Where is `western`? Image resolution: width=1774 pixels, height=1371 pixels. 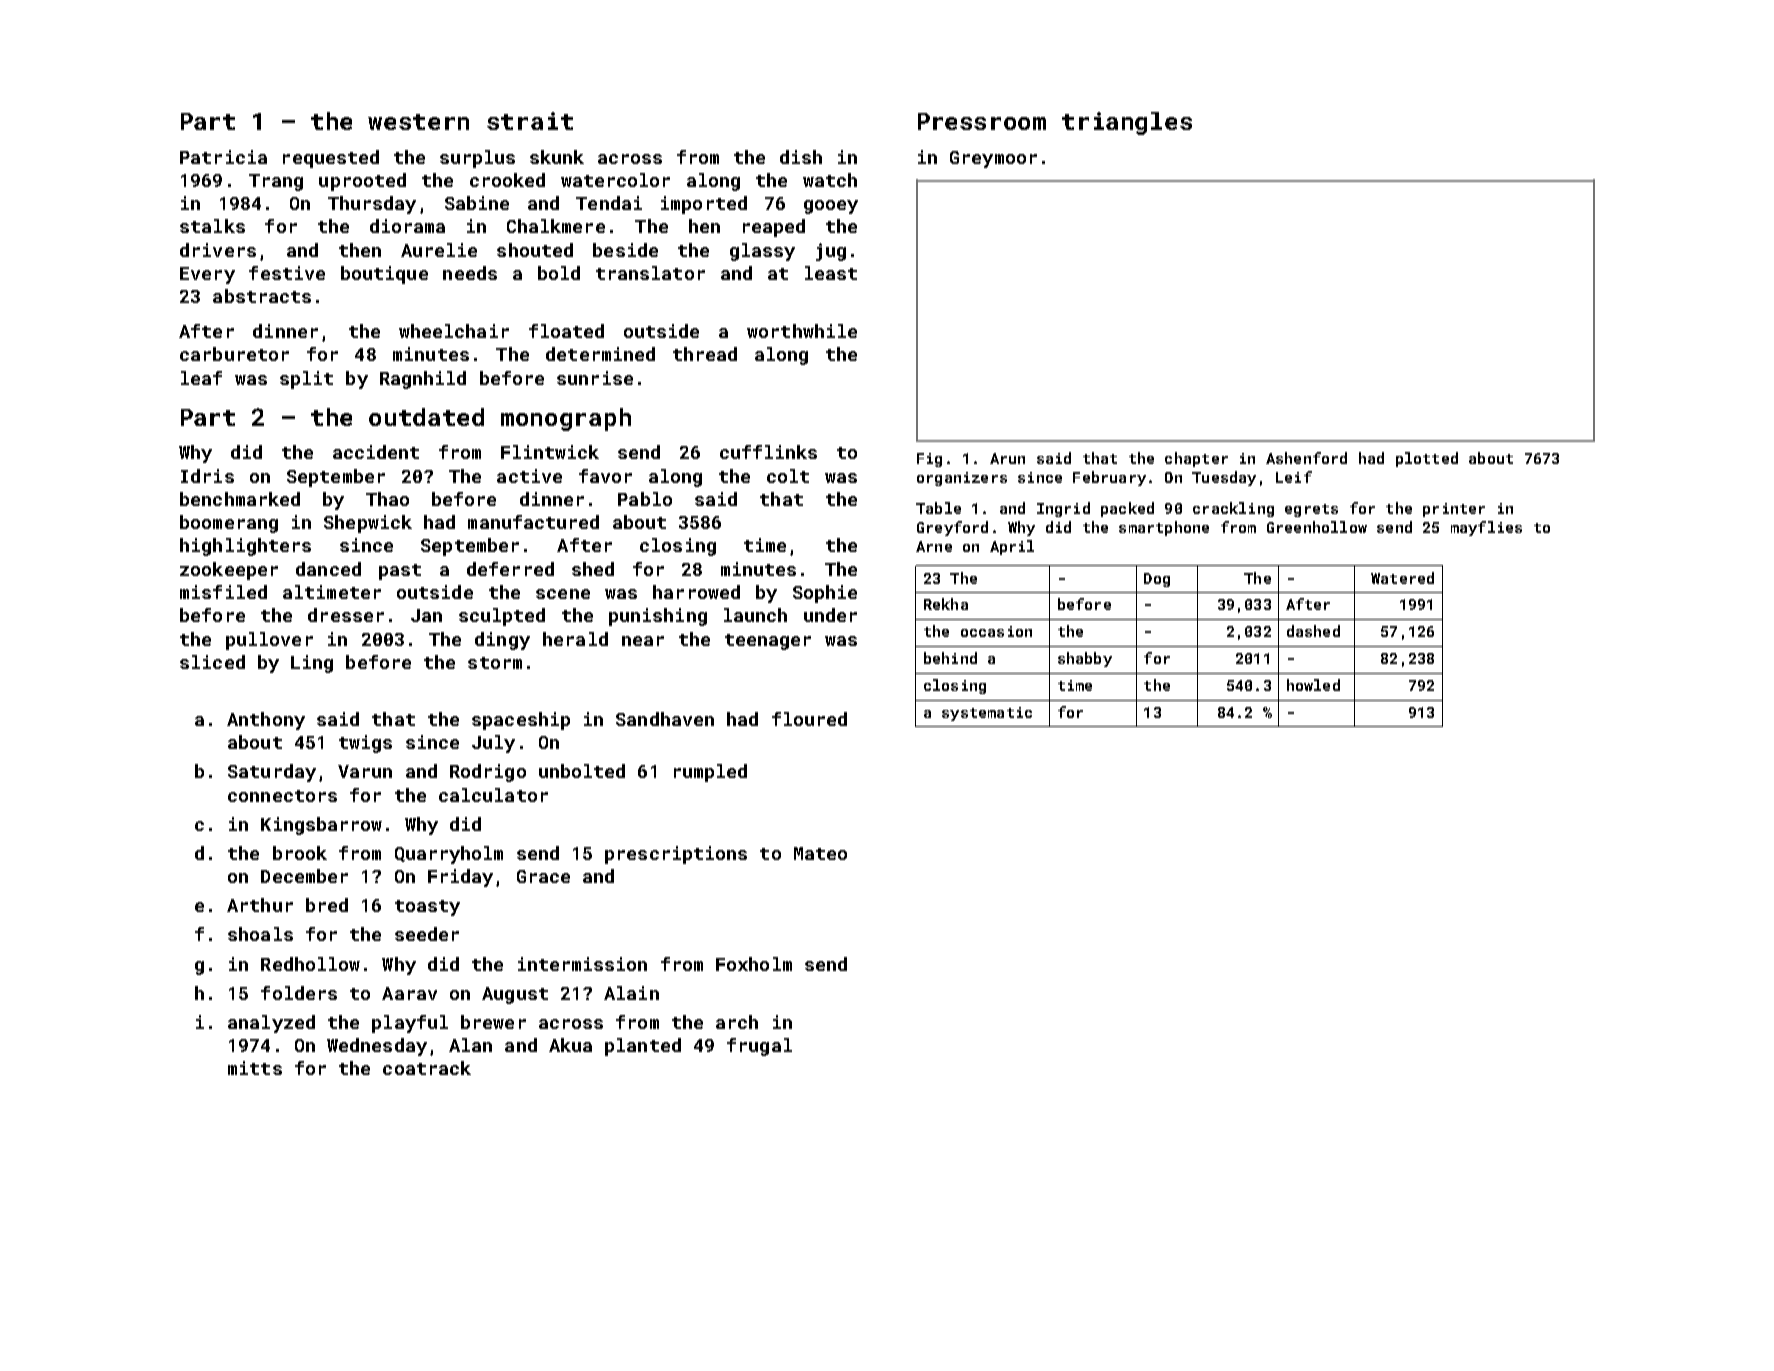 western is located at coordinates (418, 122).
